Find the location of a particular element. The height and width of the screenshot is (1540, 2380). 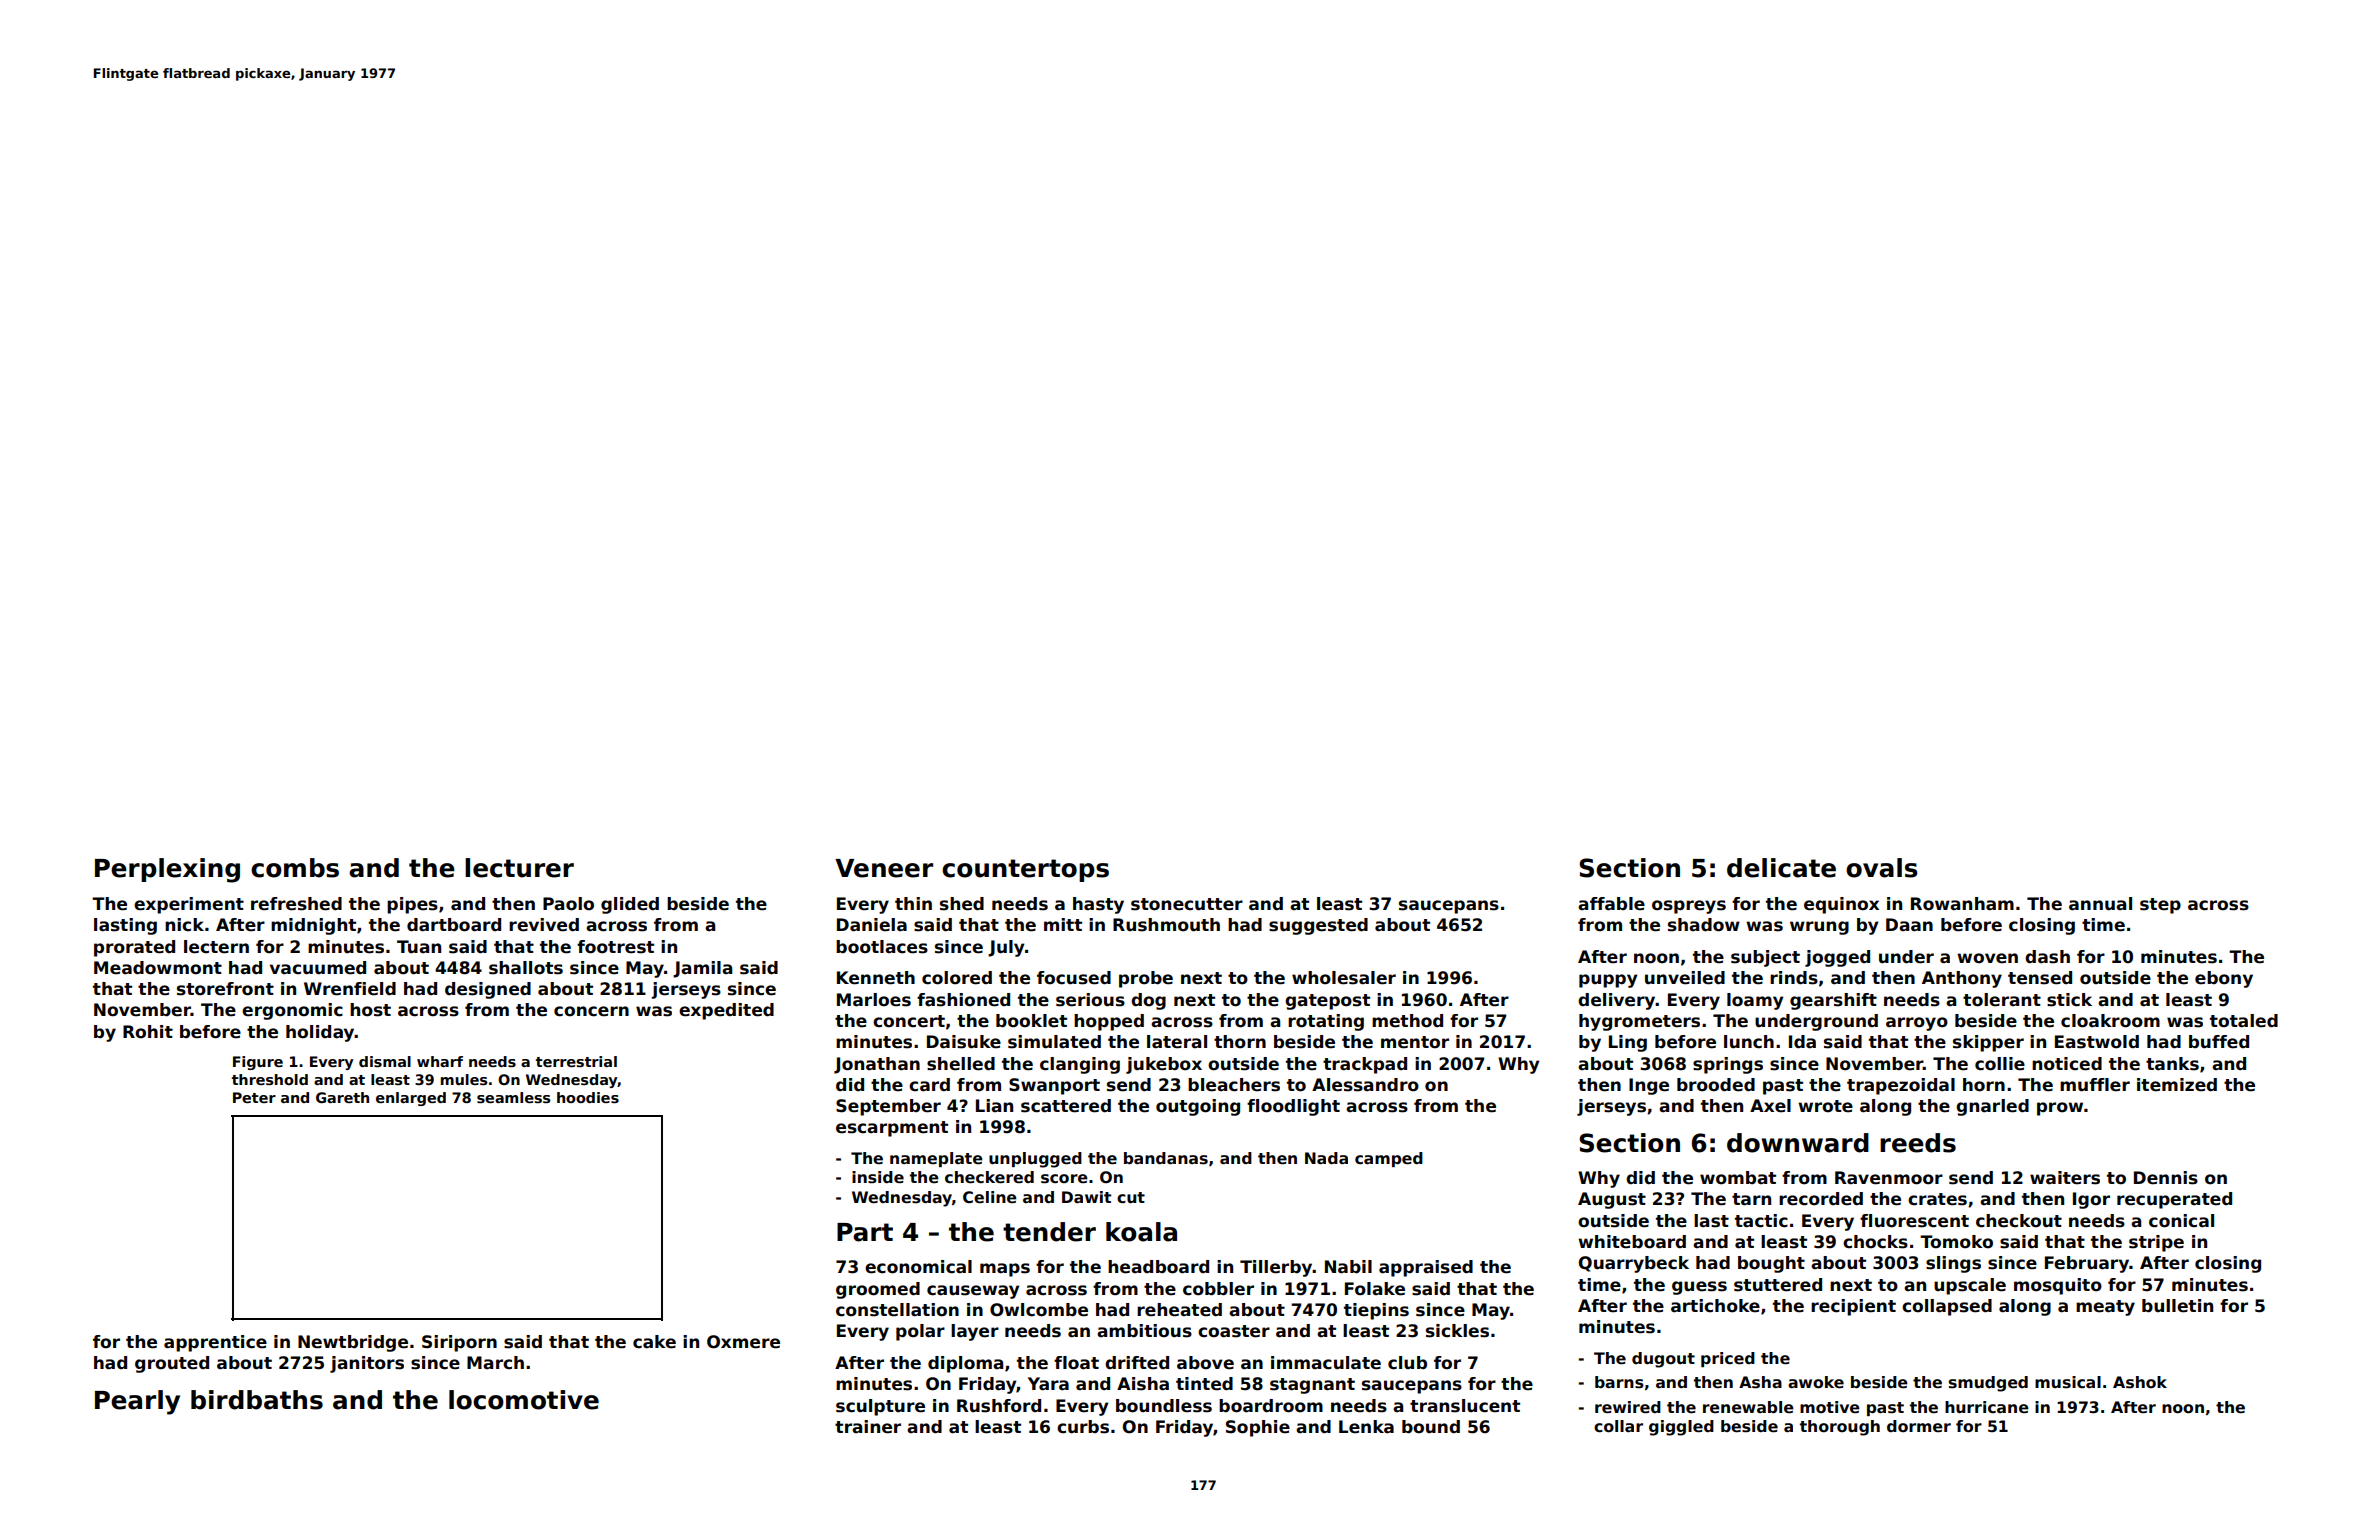

Oxmere is located at coordinates (743, 1342).
